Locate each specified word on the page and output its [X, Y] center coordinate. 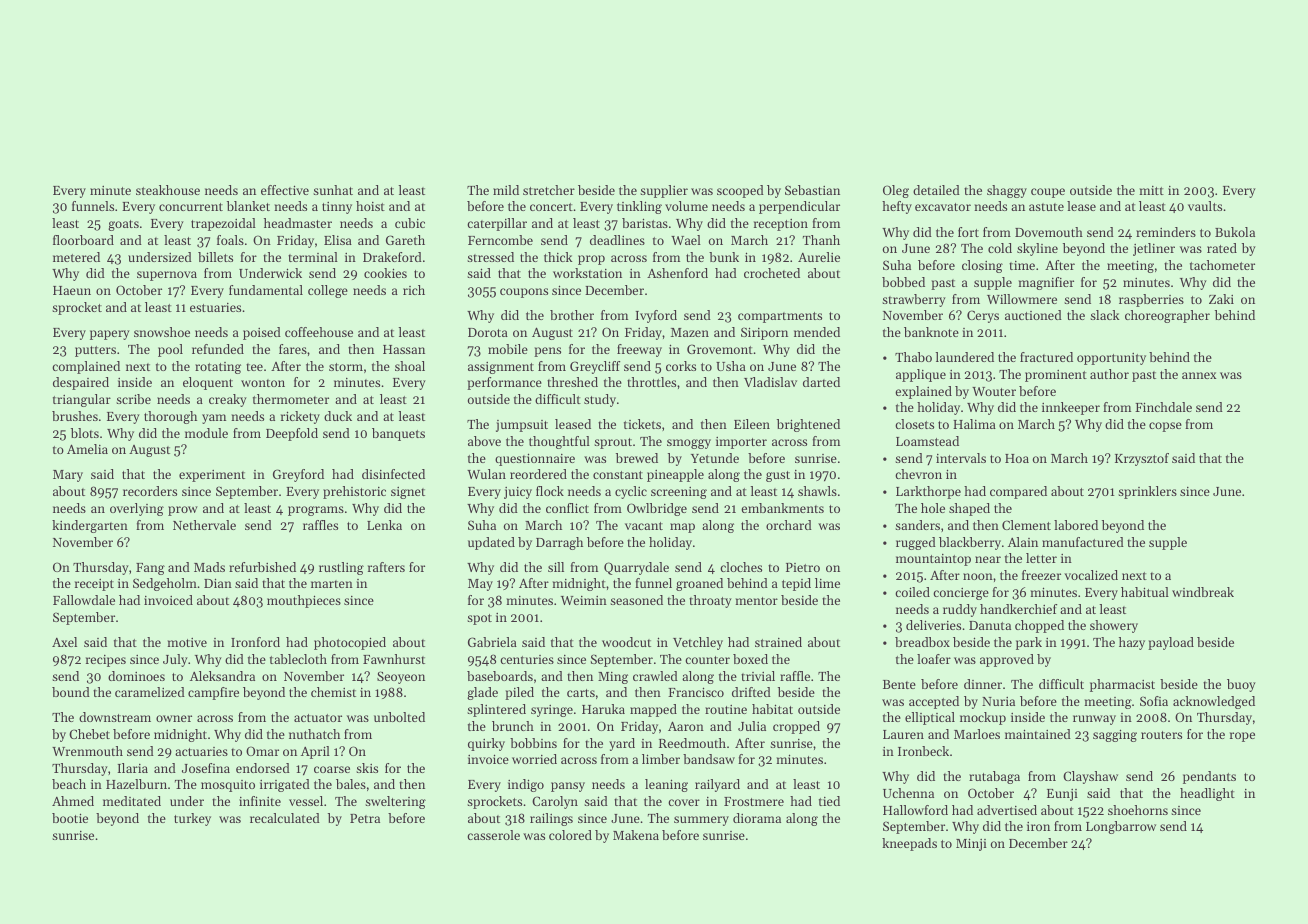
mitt [1151, 190]
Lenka [384, 525]
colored [570, 835]
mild [506, 190]
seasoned [636, 600]
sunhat [333, 190]
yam [214, 419]
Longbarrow [1121, 827]
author [1109, 374]
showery [1114, 626]
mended [817, 332]
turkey [192, 819]
